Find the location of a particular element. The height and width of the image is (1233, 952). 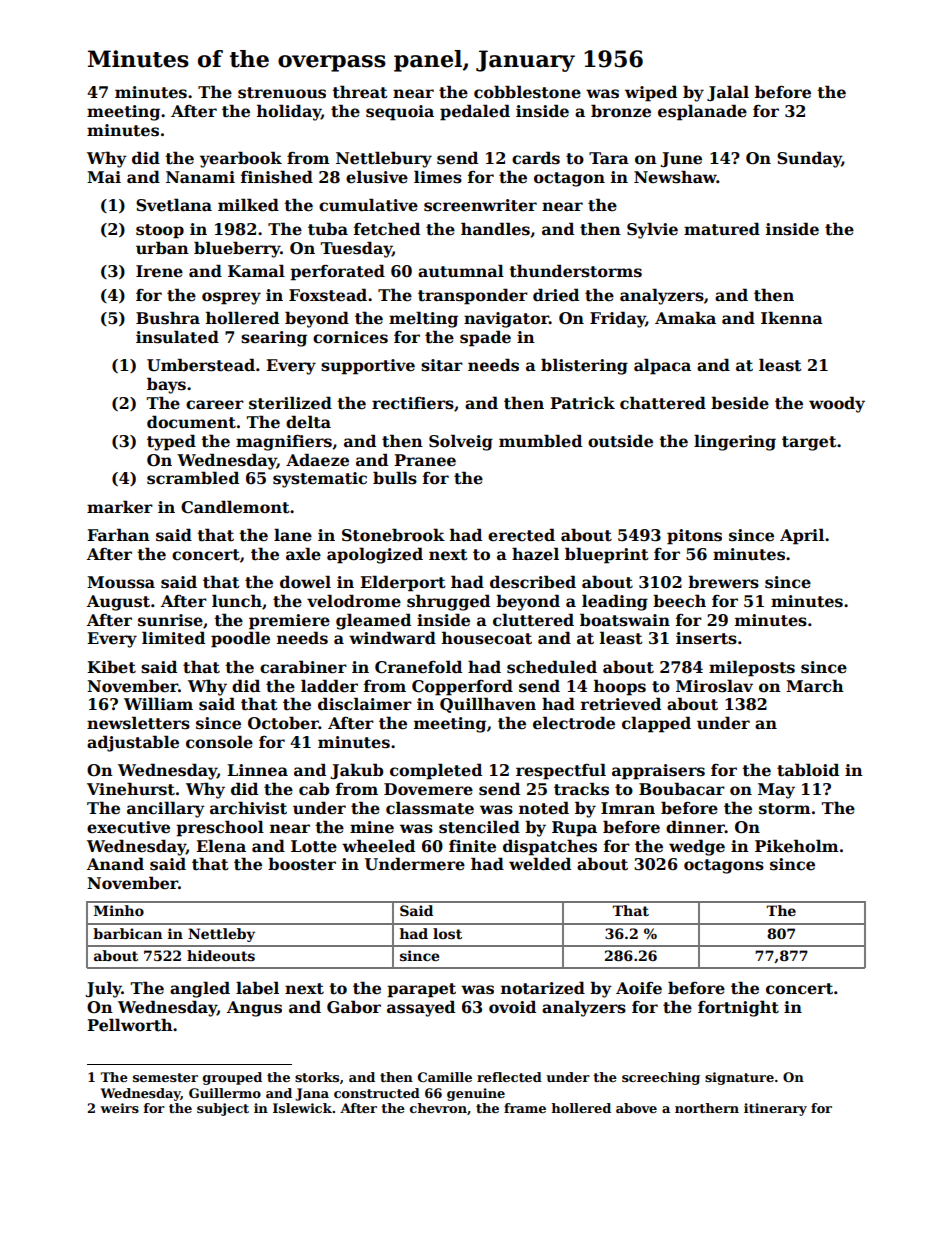

cobblestone is located at coordinates (527, 92).
